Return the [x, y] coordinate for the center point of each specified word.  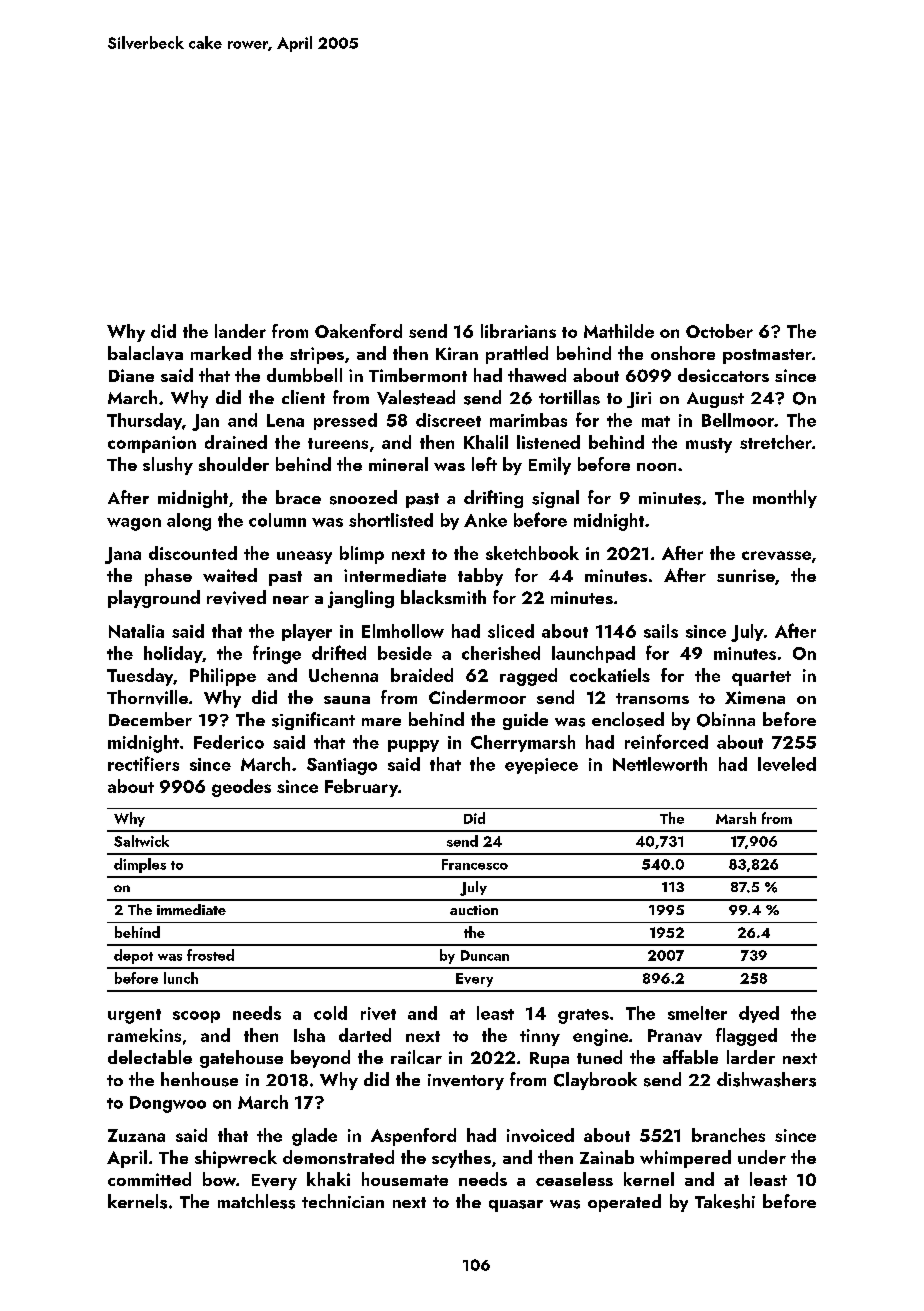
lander [240, 331]
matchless [256, 1201]
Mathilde [619, 331]
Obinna [726, 719]
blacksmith [443, 597]
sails [661, 631]
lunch [181, 978]
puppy [413, 746]
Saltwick [141, 841]
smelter [697, 1013]
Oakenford [358, 331]
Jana [123, 555]
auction [474, 910]
